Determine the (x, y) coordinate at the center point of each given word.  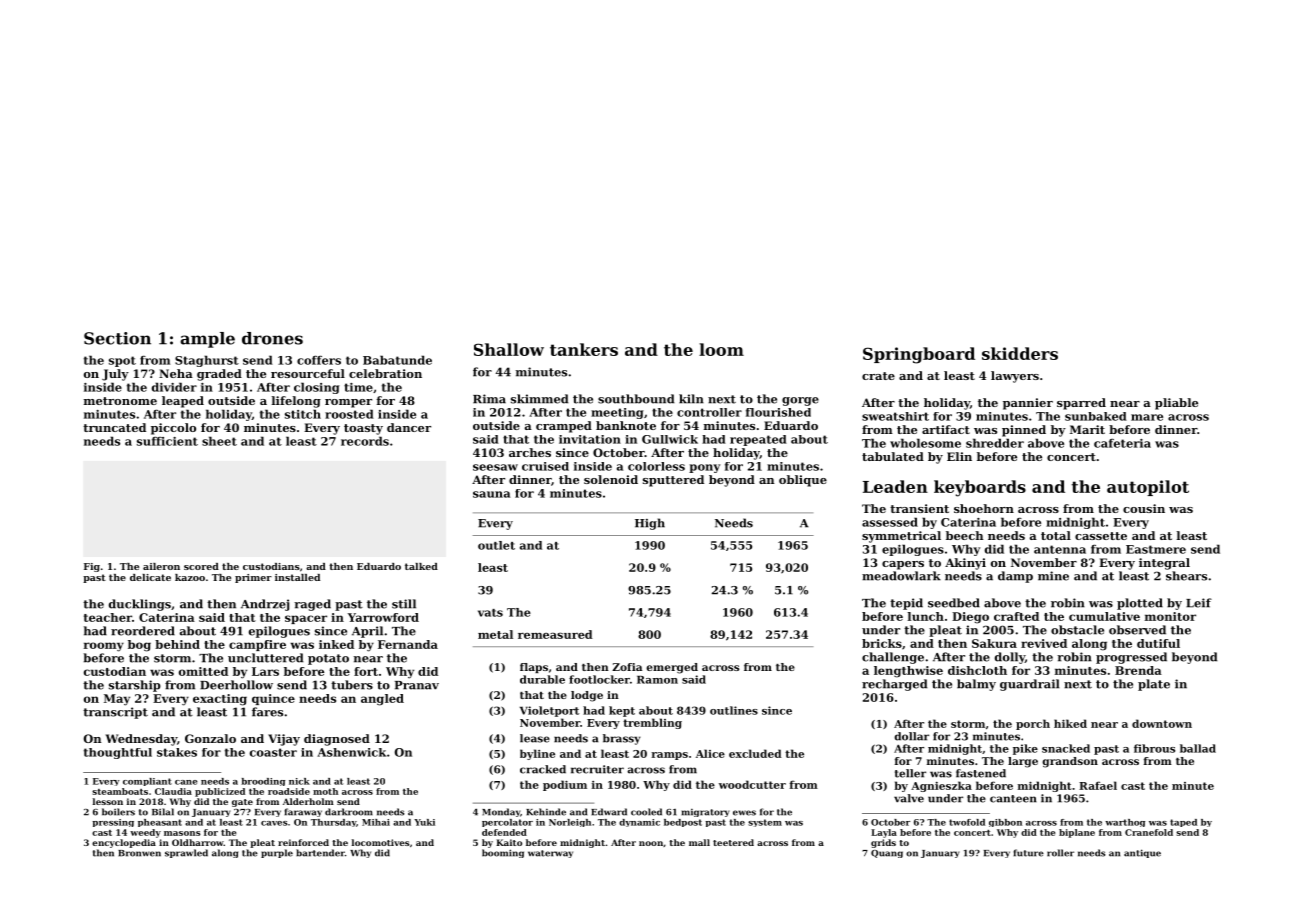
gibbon (1005, 823)
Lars (265, 671)
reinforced (303, 842)
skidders (1020, 353)
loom (721, 349)
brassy (622, 739)
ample (207, 340)
